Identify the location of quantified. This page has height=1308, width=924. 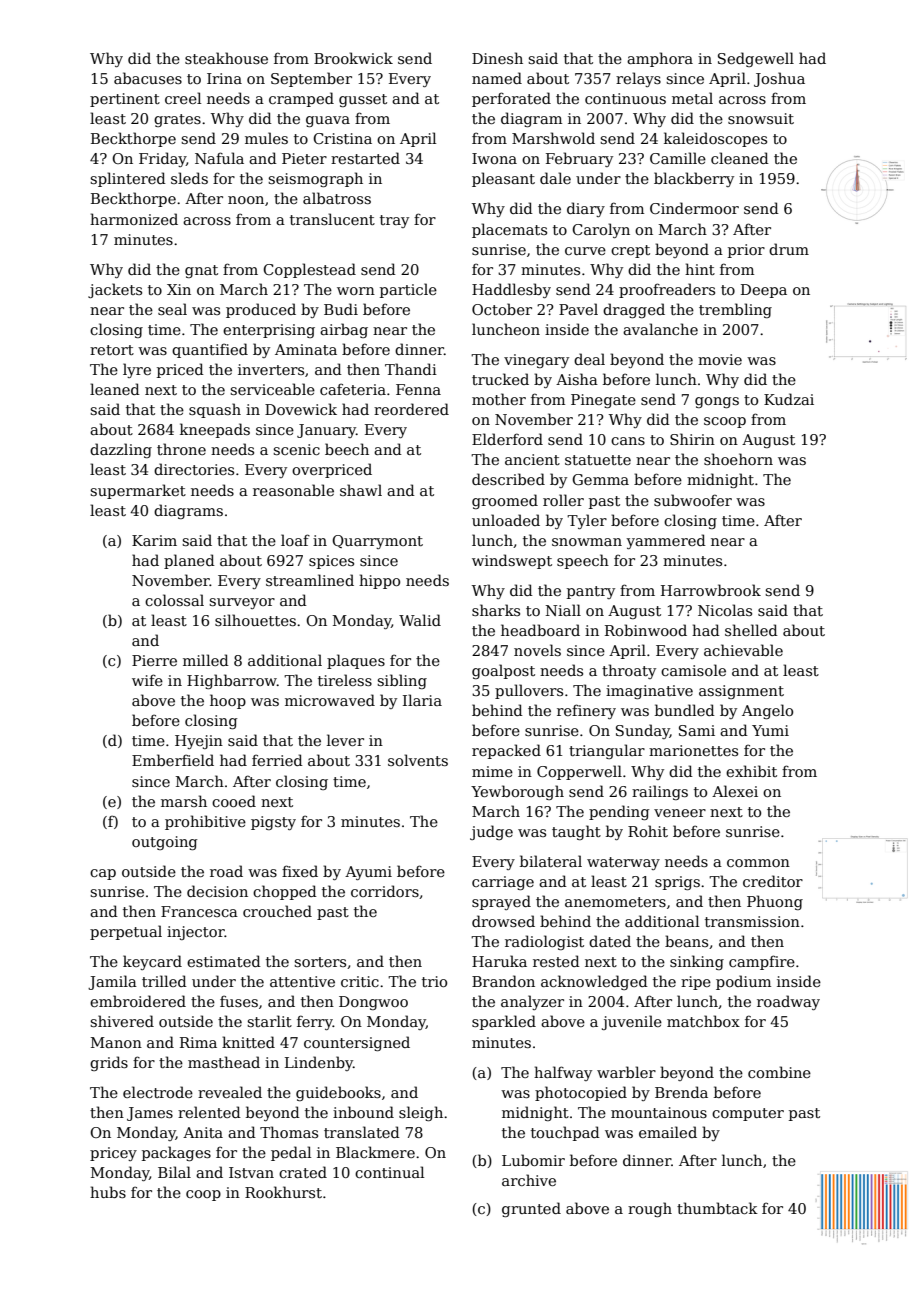
(210, 350).
